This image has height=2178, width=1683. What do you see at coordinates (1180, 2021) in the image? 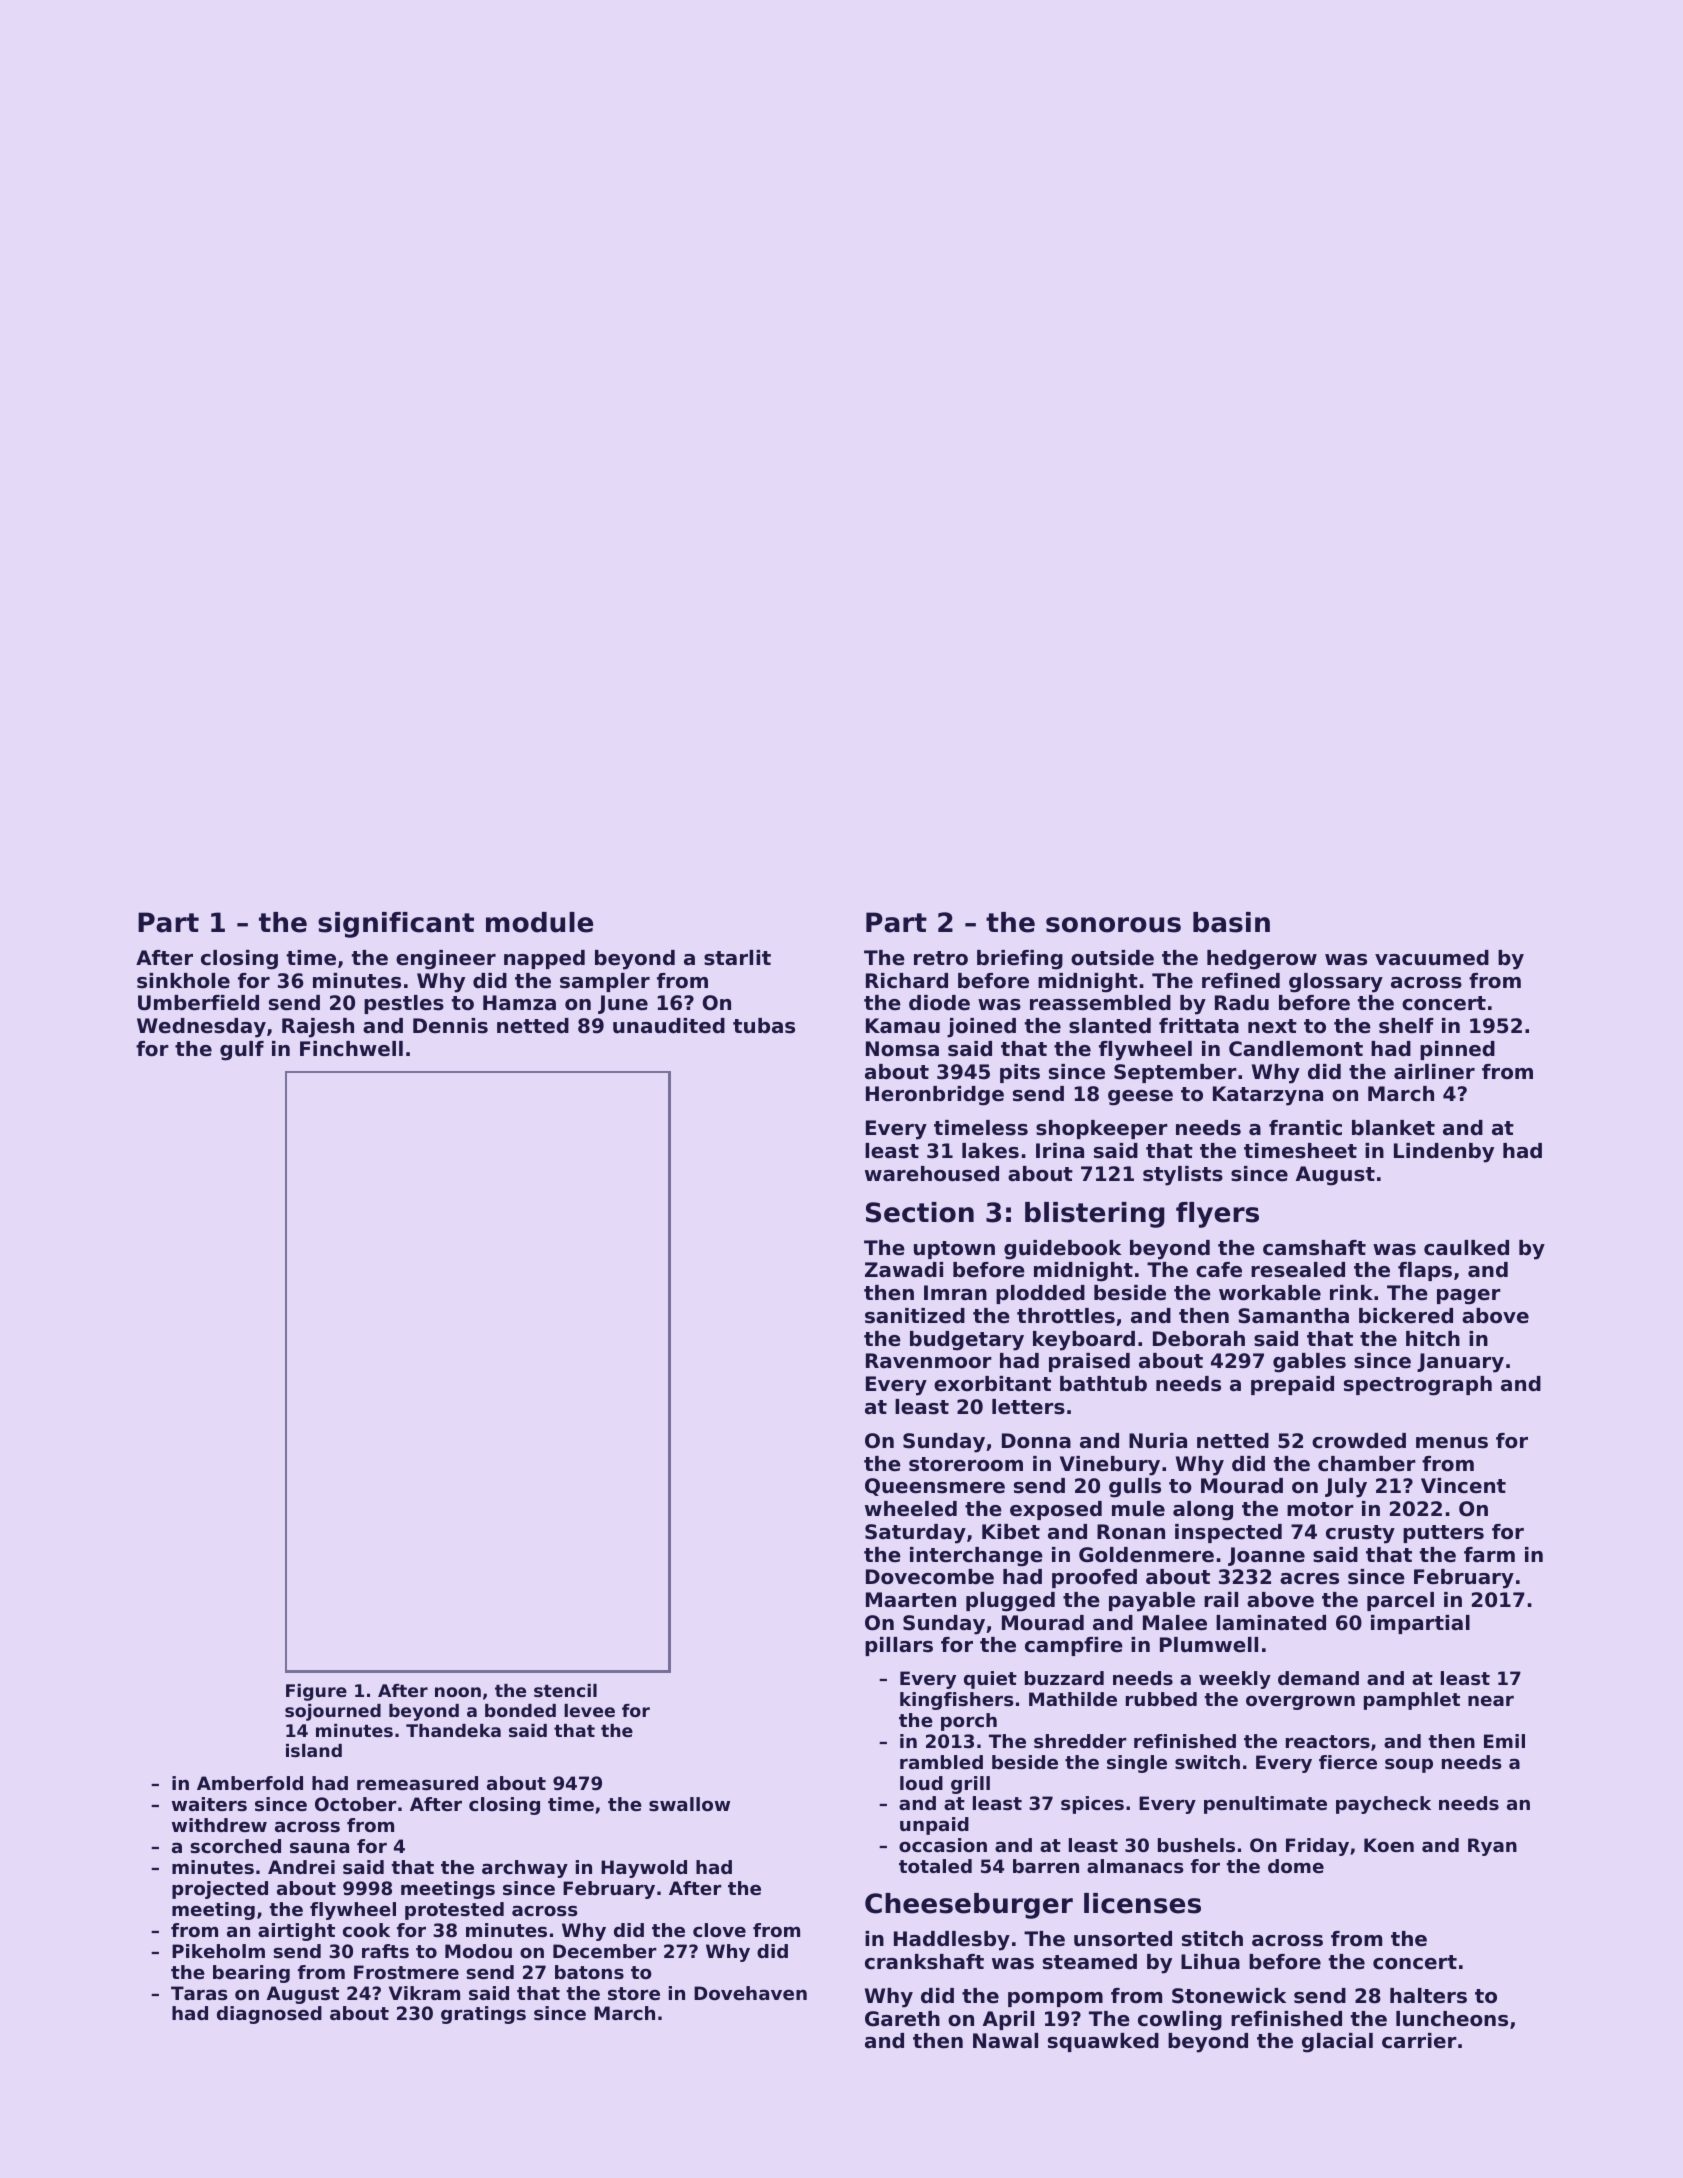
I see `cowling` at bounding box center [1180, 2021].
